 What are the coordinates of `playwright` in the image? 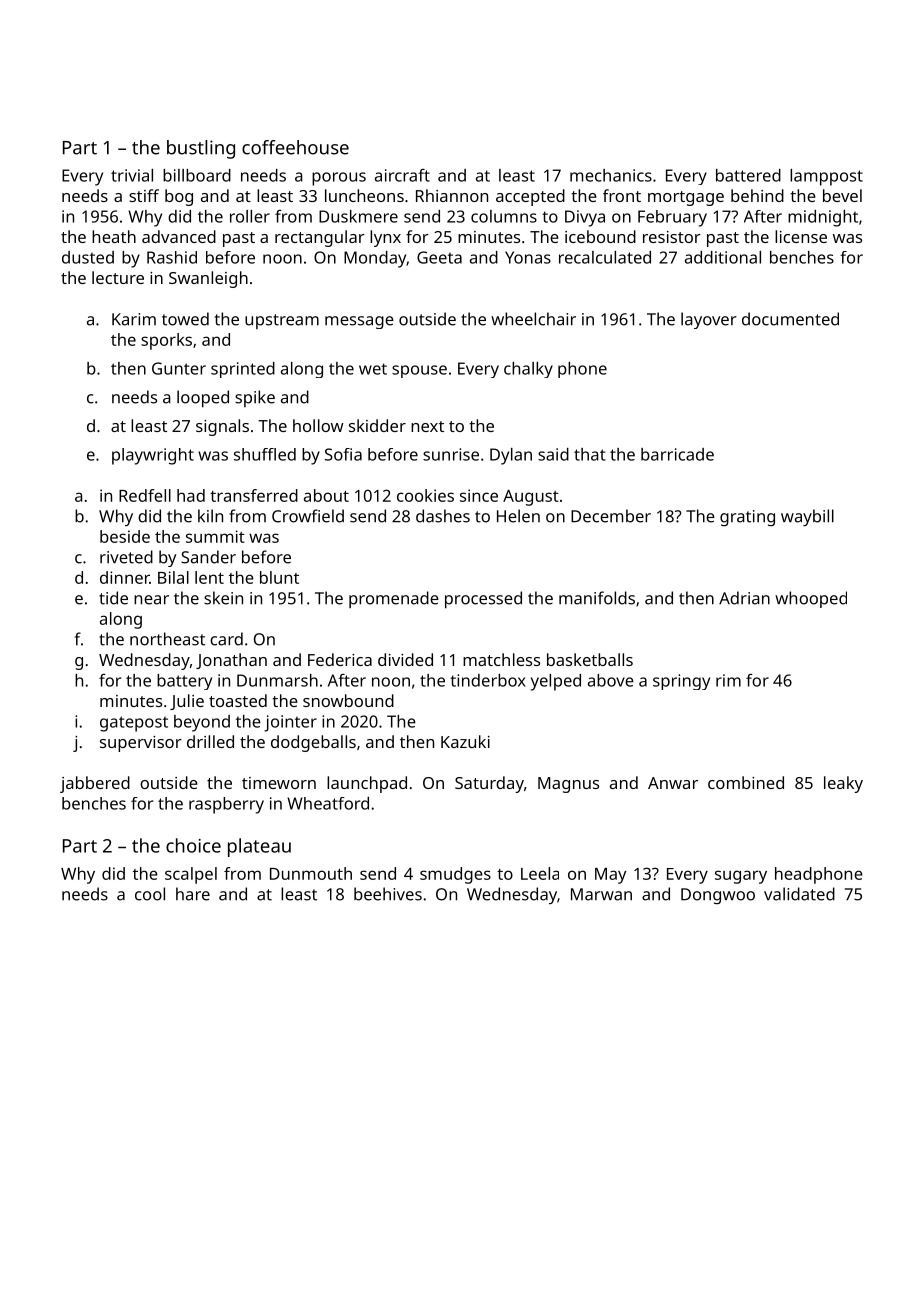 It's located at (153, 456).
